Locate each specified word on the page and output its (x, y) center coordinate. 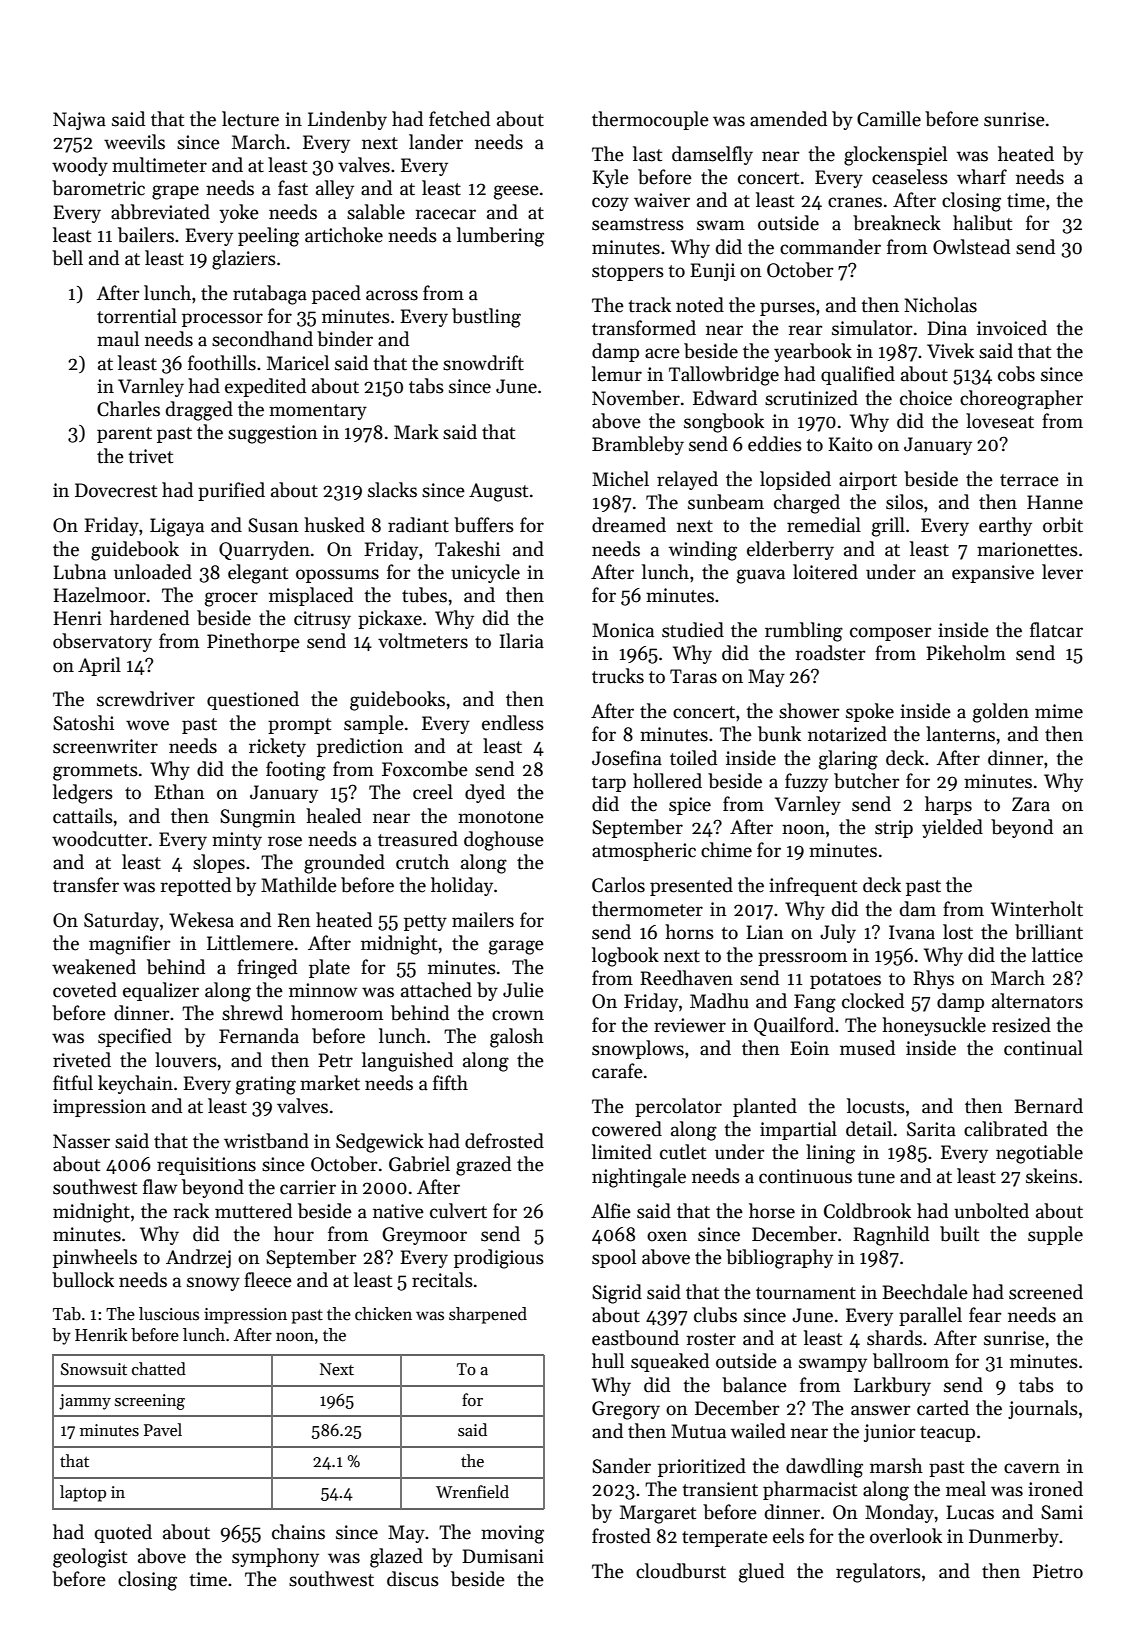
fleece (268, 1280)
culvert (458, 1211)
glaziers (244, 260)
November (636, 398)
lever (1062, 572)
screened (1046, 1292)
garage (516, 947)
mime (1059, 711)
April (99, 666)
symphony (275, 1557)
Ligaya (177, 527)
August (498, 492)
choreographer (1021, 400)
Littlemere (250, 943)
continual (1043, 1048)
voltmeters (423, 641)
